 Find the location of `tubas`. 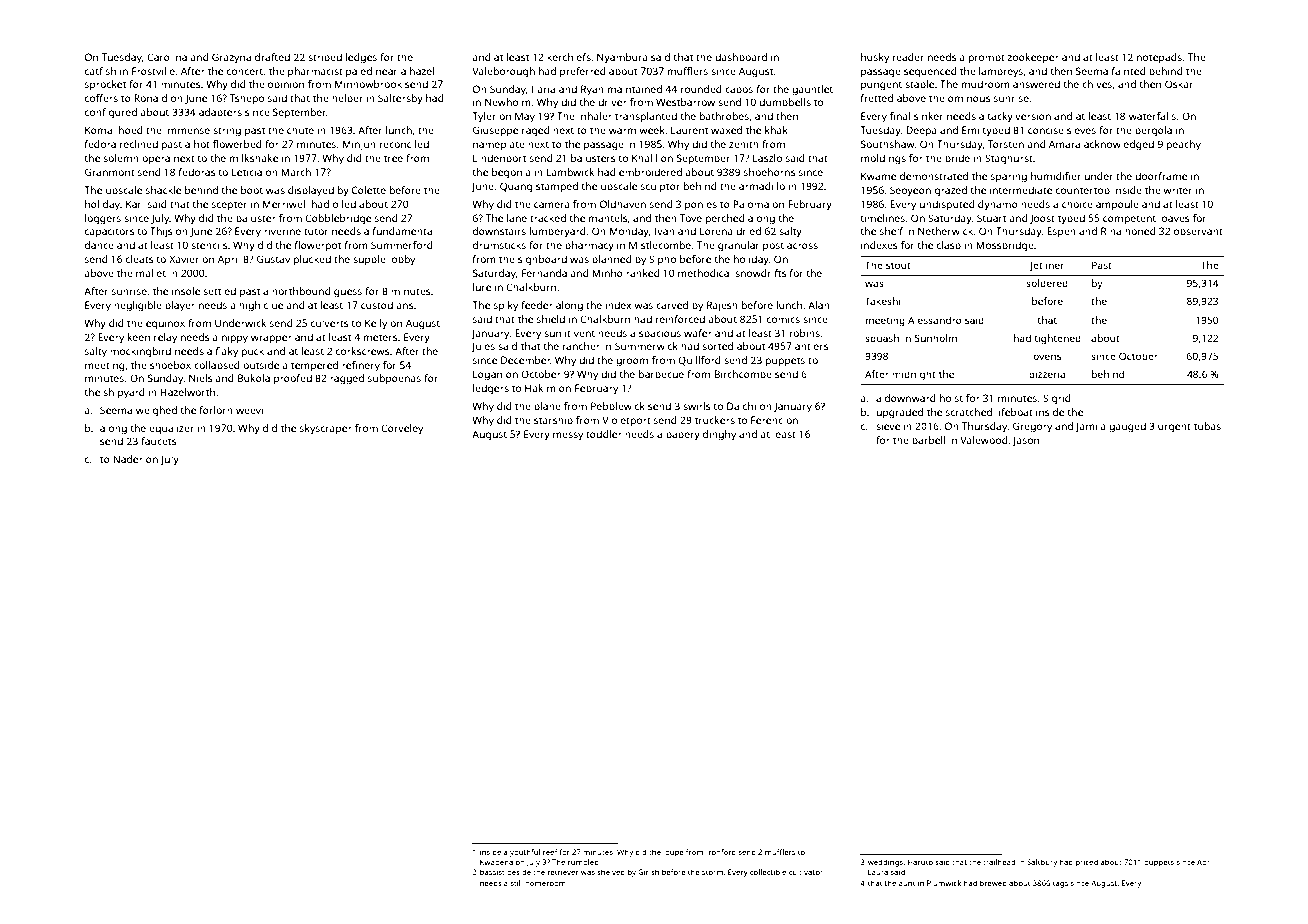

tubas is located at coordinates (1207, 426).
